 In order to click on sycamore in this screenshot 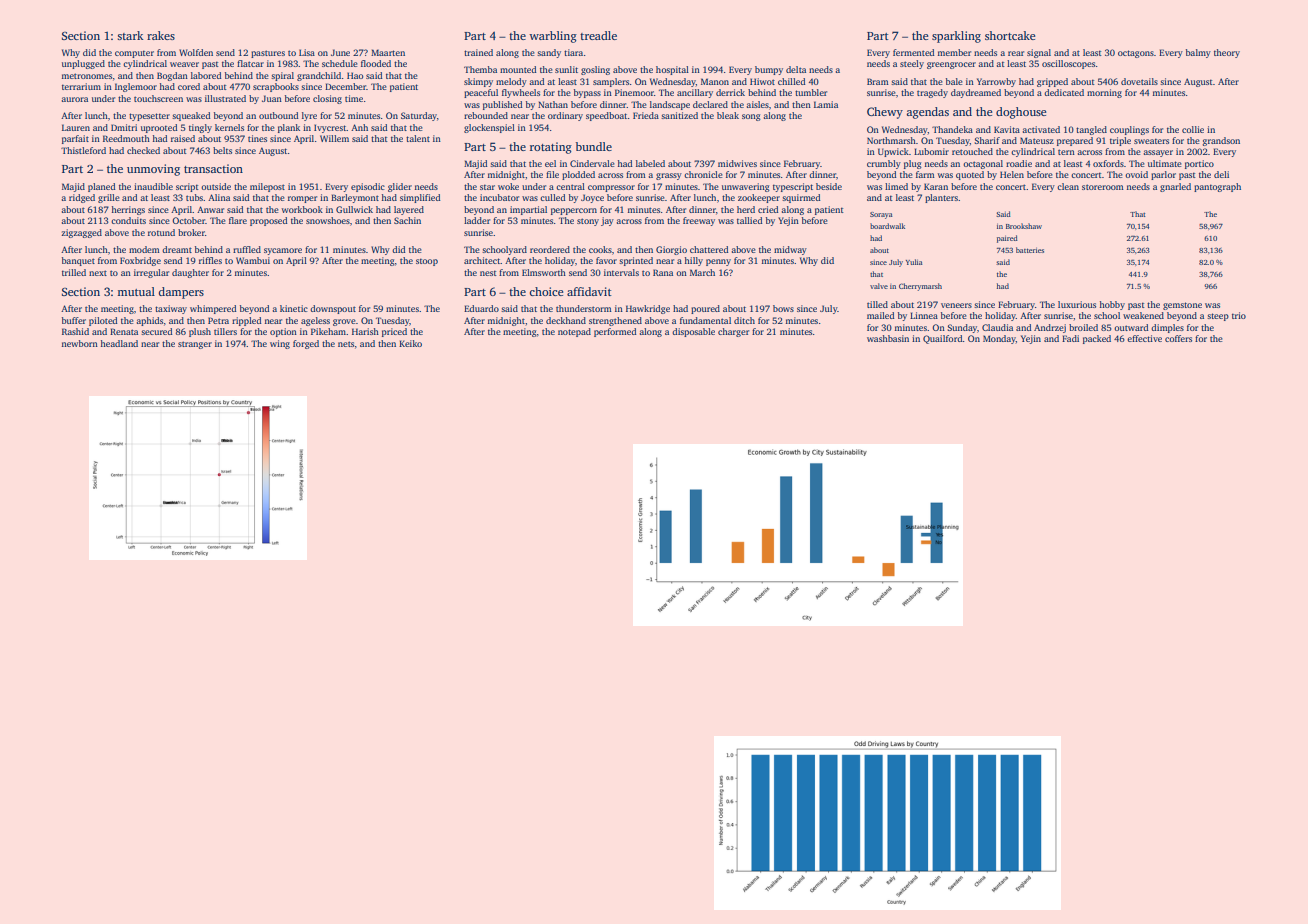, I will do `click(283, 251)`.
